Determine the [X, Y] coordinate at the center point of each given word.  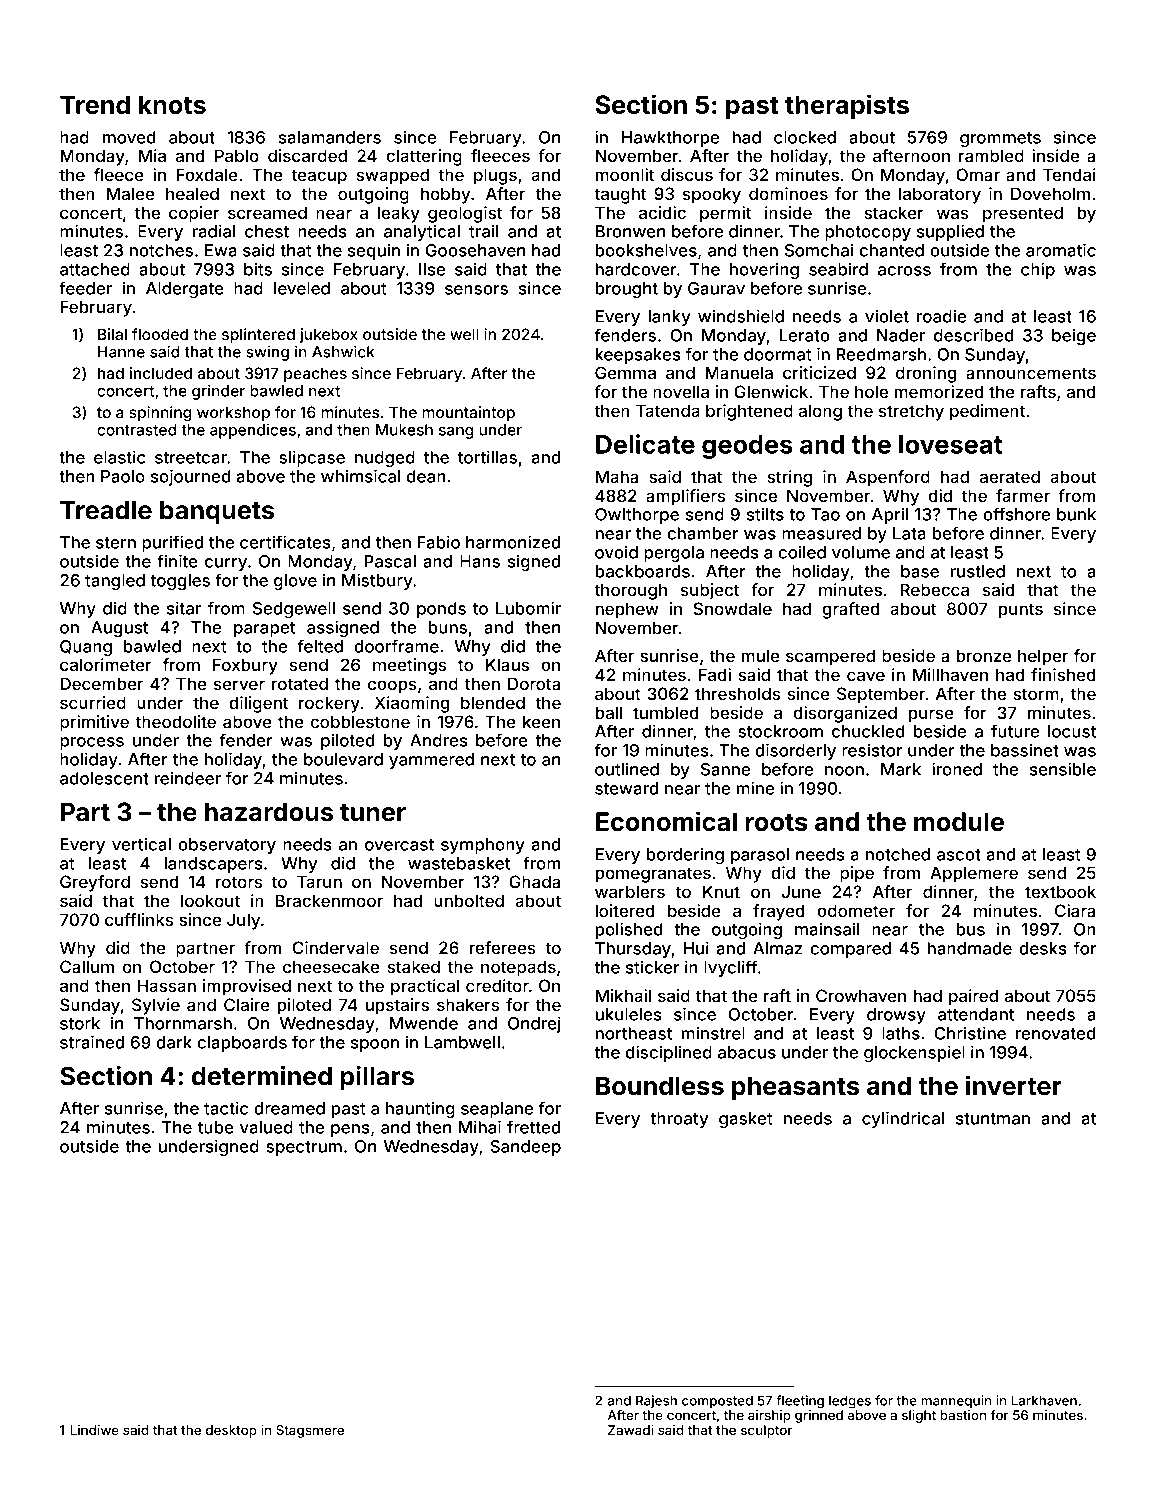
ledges [850, 1402]
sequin [374, 251]
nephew [627, 610]
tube [216, 1127]
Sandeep [525, 1148]
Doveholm [1050, 193]
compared [850, 950]
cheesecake [331, 966]
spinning [160, 414]
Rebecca [935, 589]
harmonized [513, 542]
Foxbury [245, 666]
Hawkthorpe [670, 139]
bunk [1076, 514]
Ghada [535, 881]
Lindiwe [94, 1430]
